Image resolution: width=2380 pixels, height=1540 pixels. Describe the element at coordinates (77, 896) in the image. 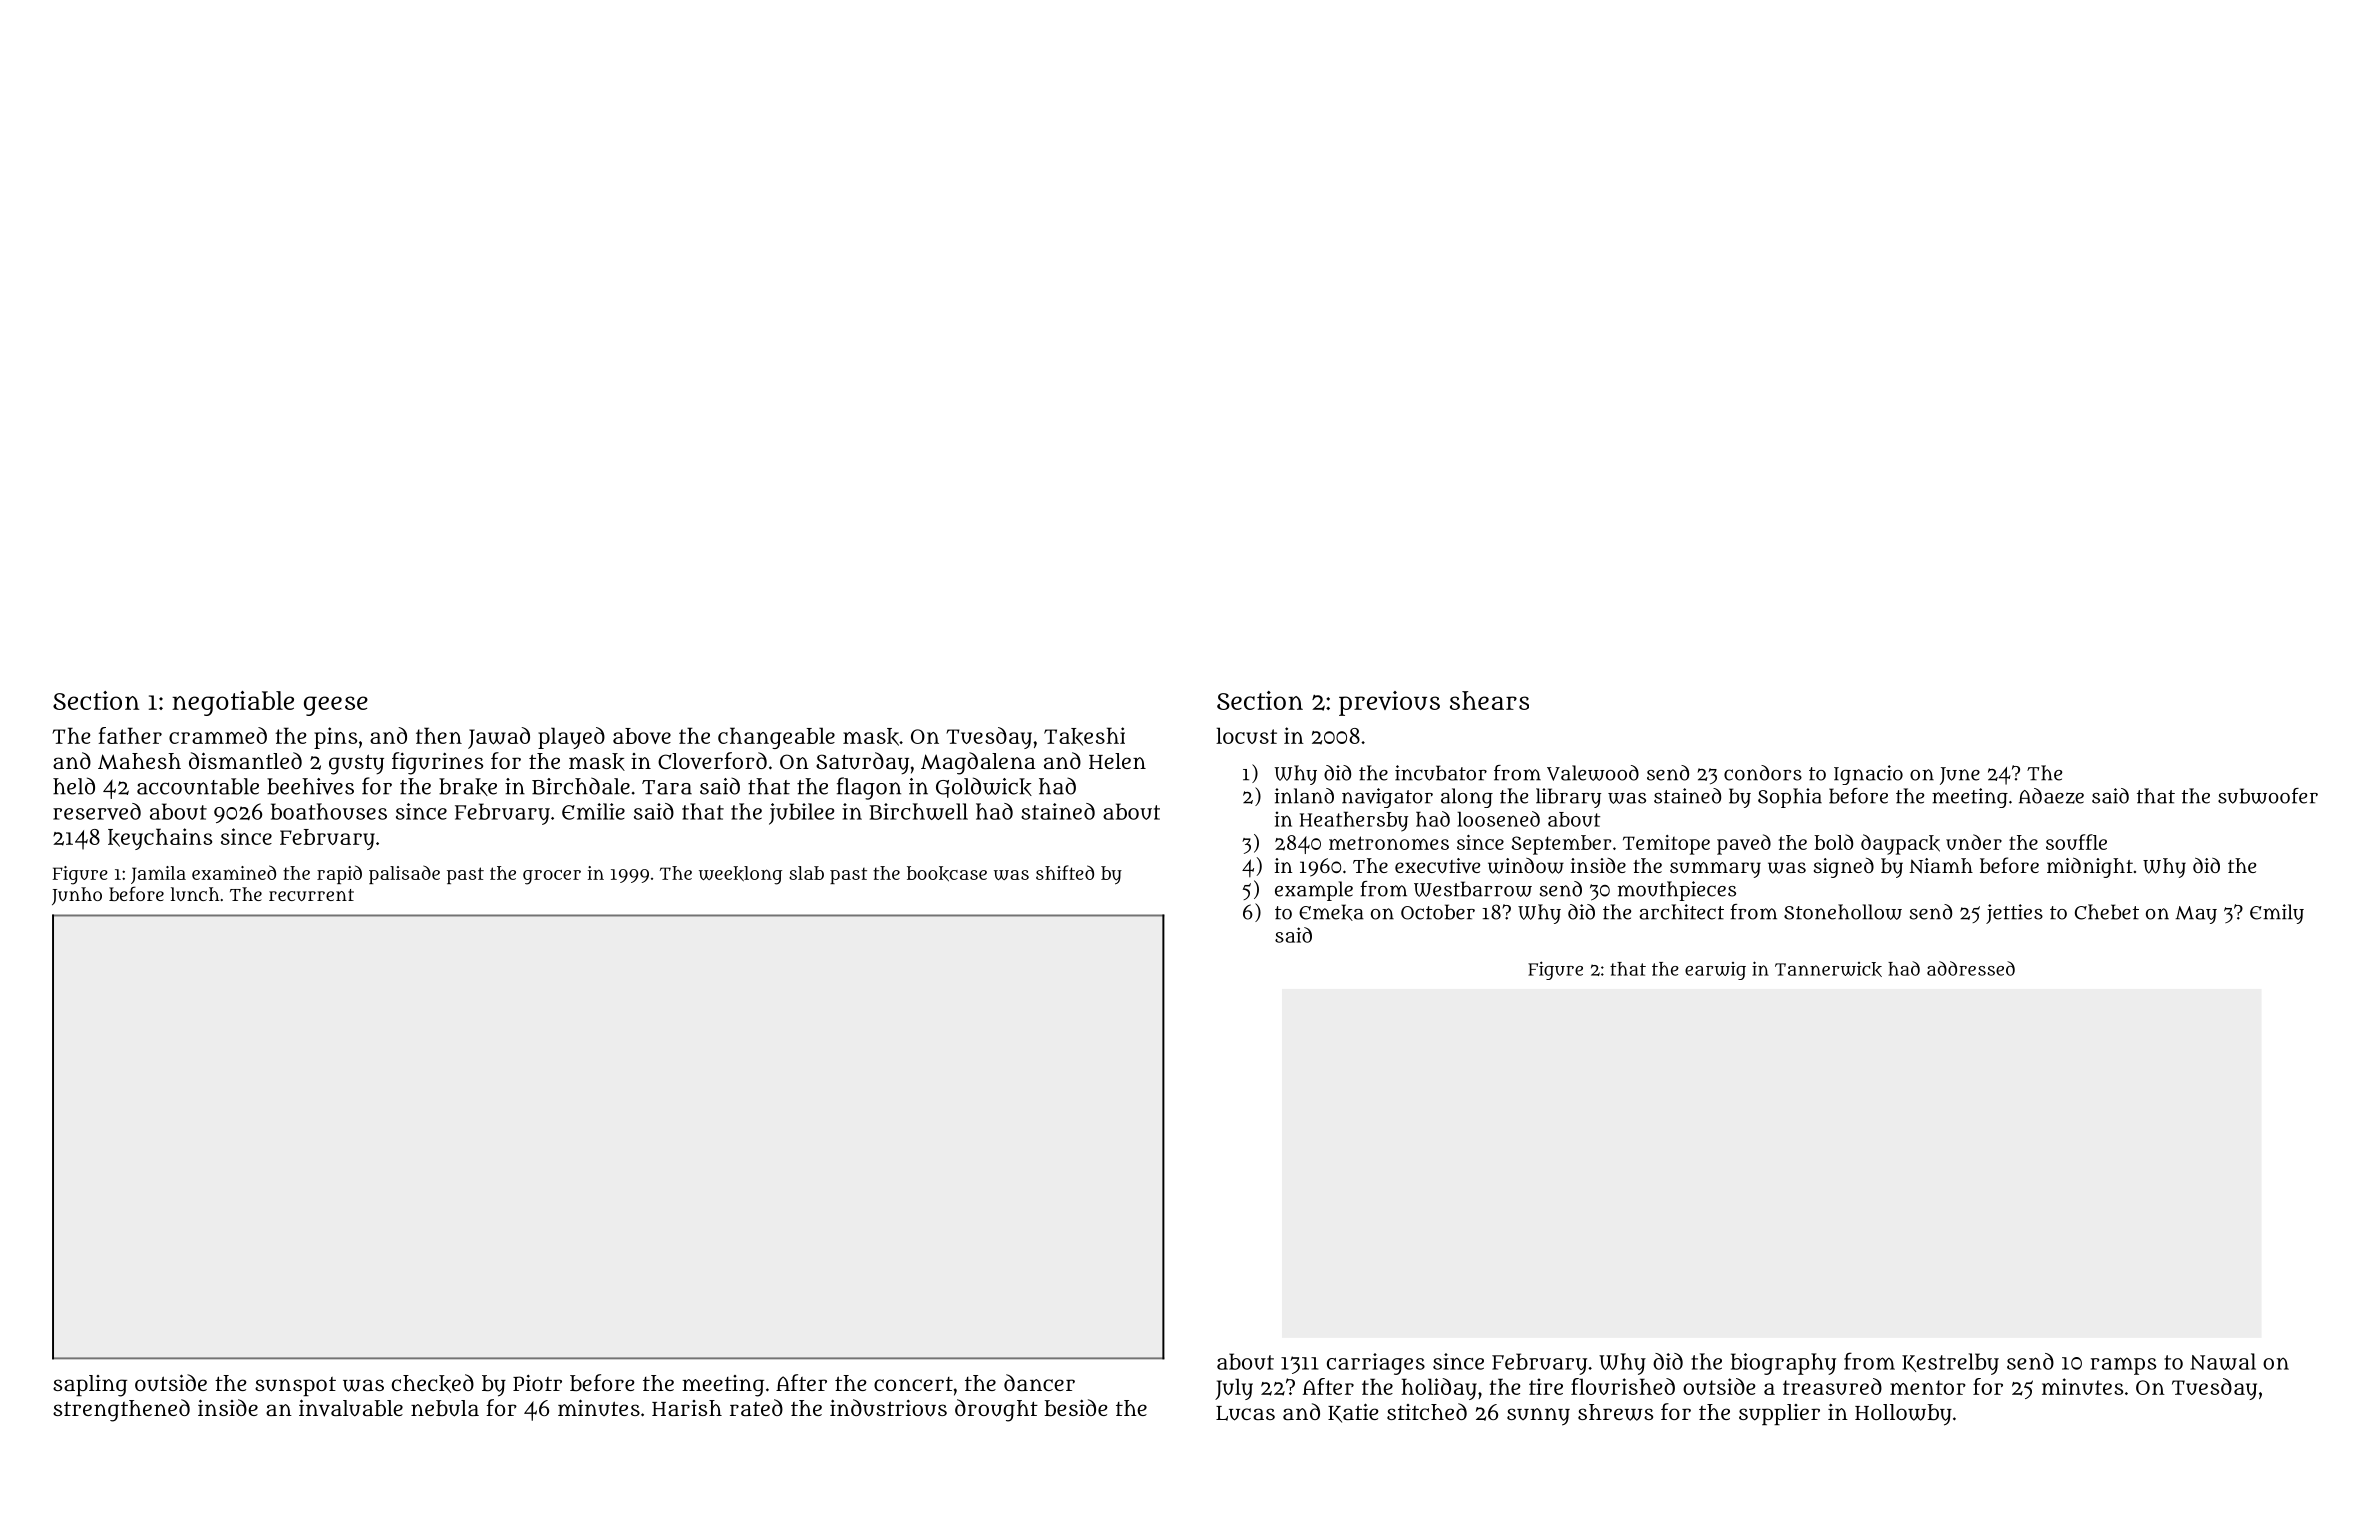

I see `Junho` at that location.
